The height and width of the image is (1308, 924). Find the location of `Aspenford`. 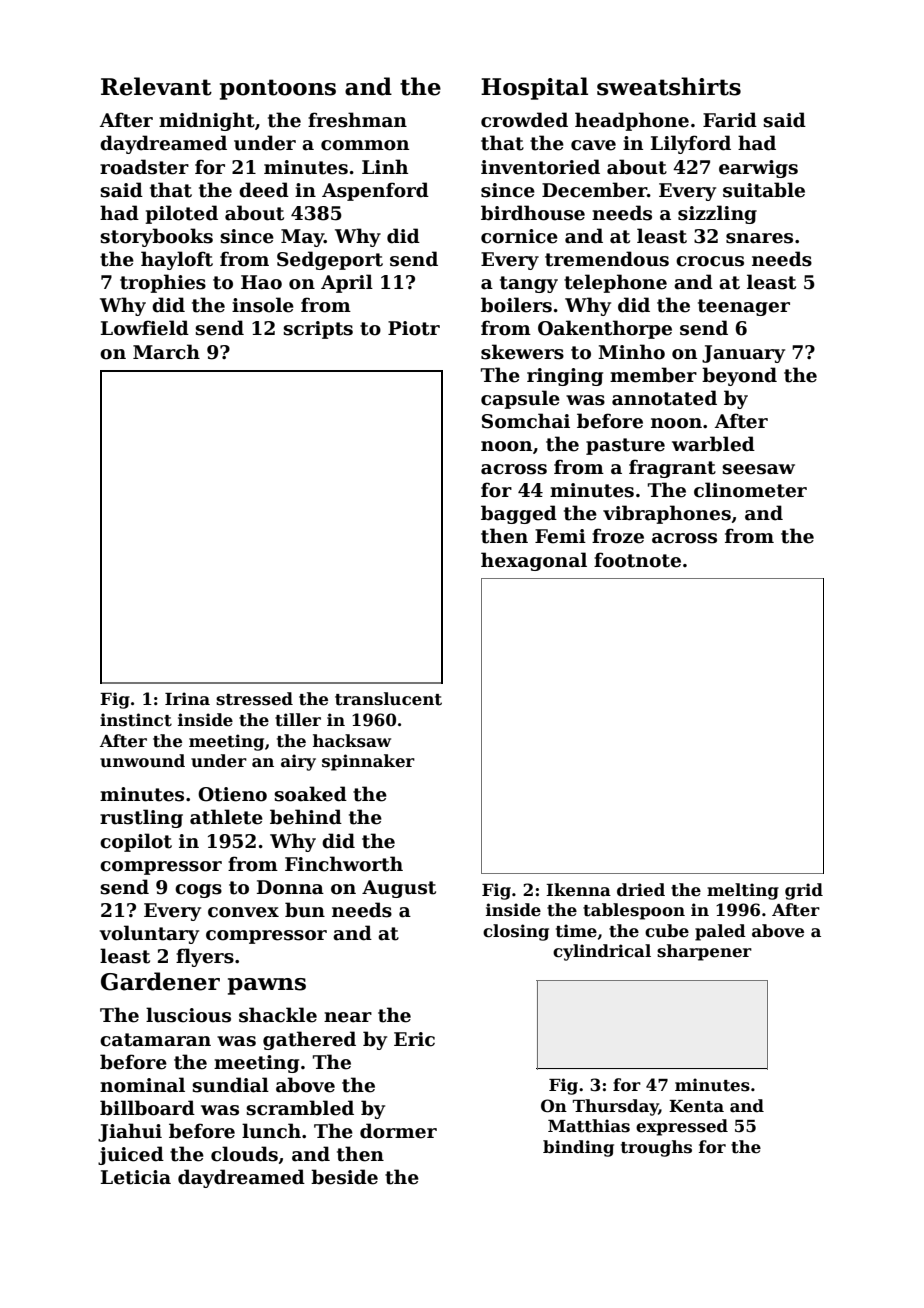

Aspenford is located at coordinates (375, 191).
